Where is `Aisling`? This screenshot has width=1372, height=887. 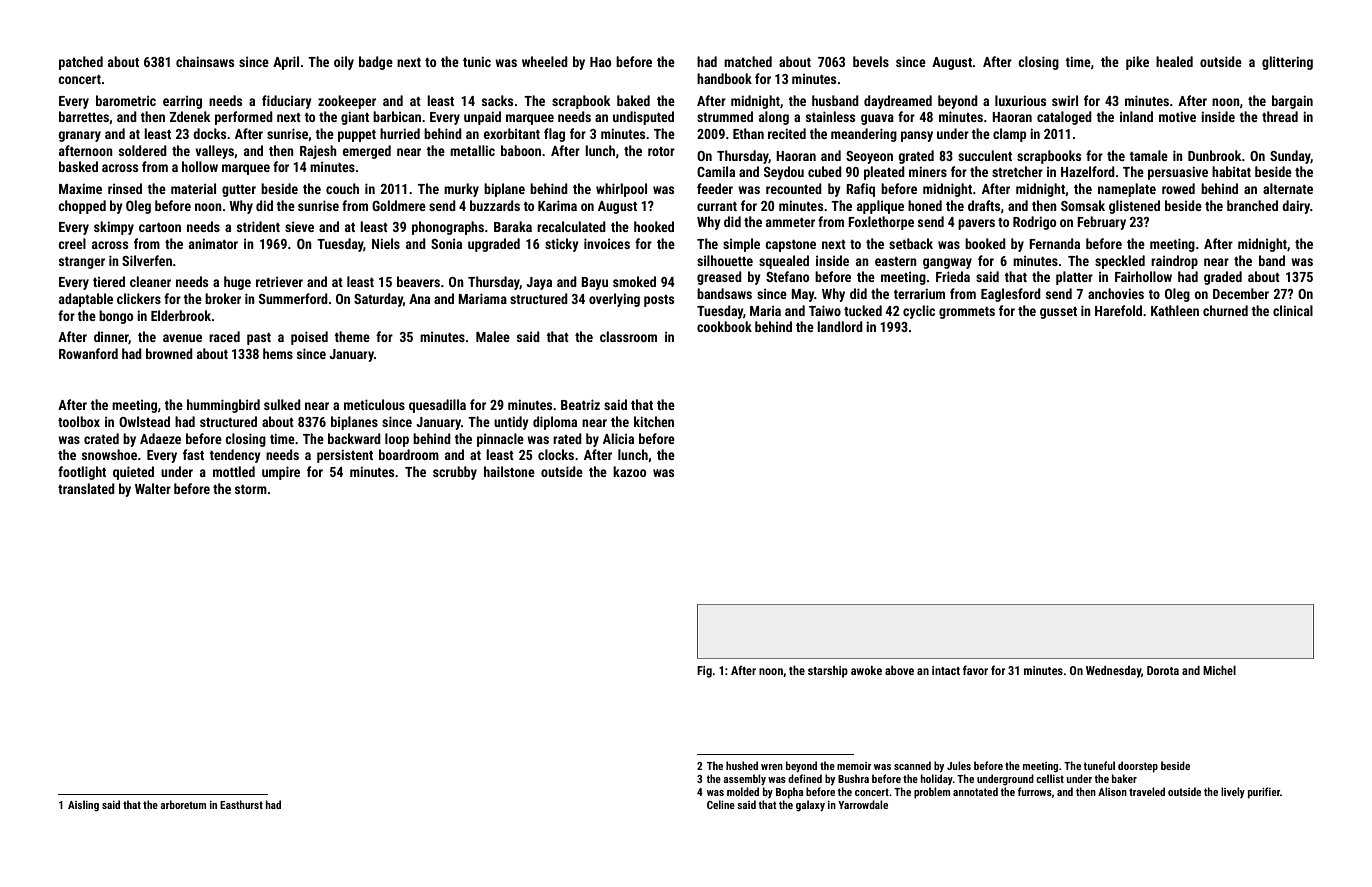 Aisling is located at coordinates (83, 806).
